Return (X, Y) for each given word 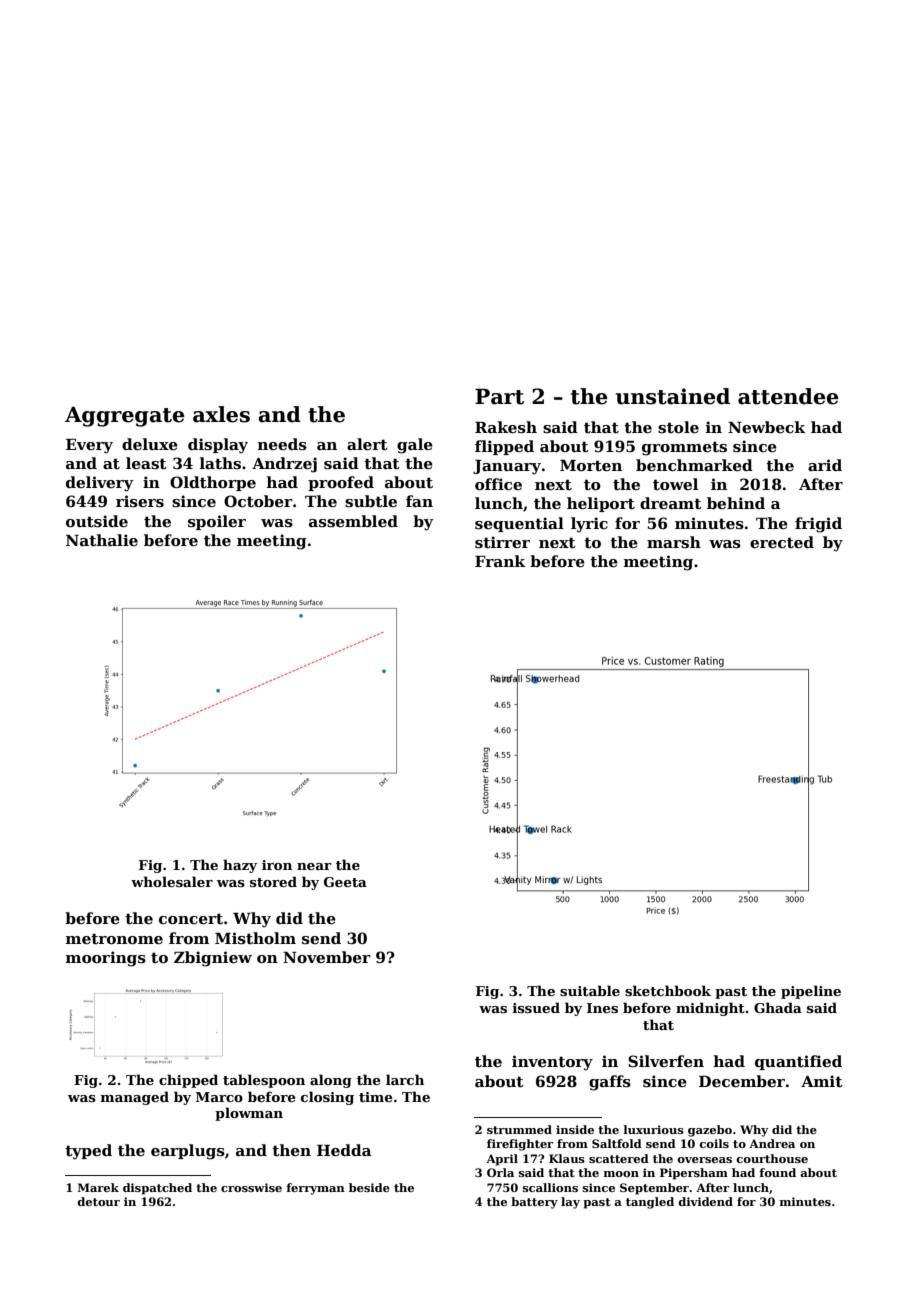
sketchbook (668, 990)
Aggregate (125, 417)
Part (499, 396)
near (314, 866)
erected (782, 542)
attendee (788, 396)
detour (98, 1201)
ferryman (315, 1189)
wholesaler (172, 881)
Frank (500, 561)
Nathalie (102, 540)
